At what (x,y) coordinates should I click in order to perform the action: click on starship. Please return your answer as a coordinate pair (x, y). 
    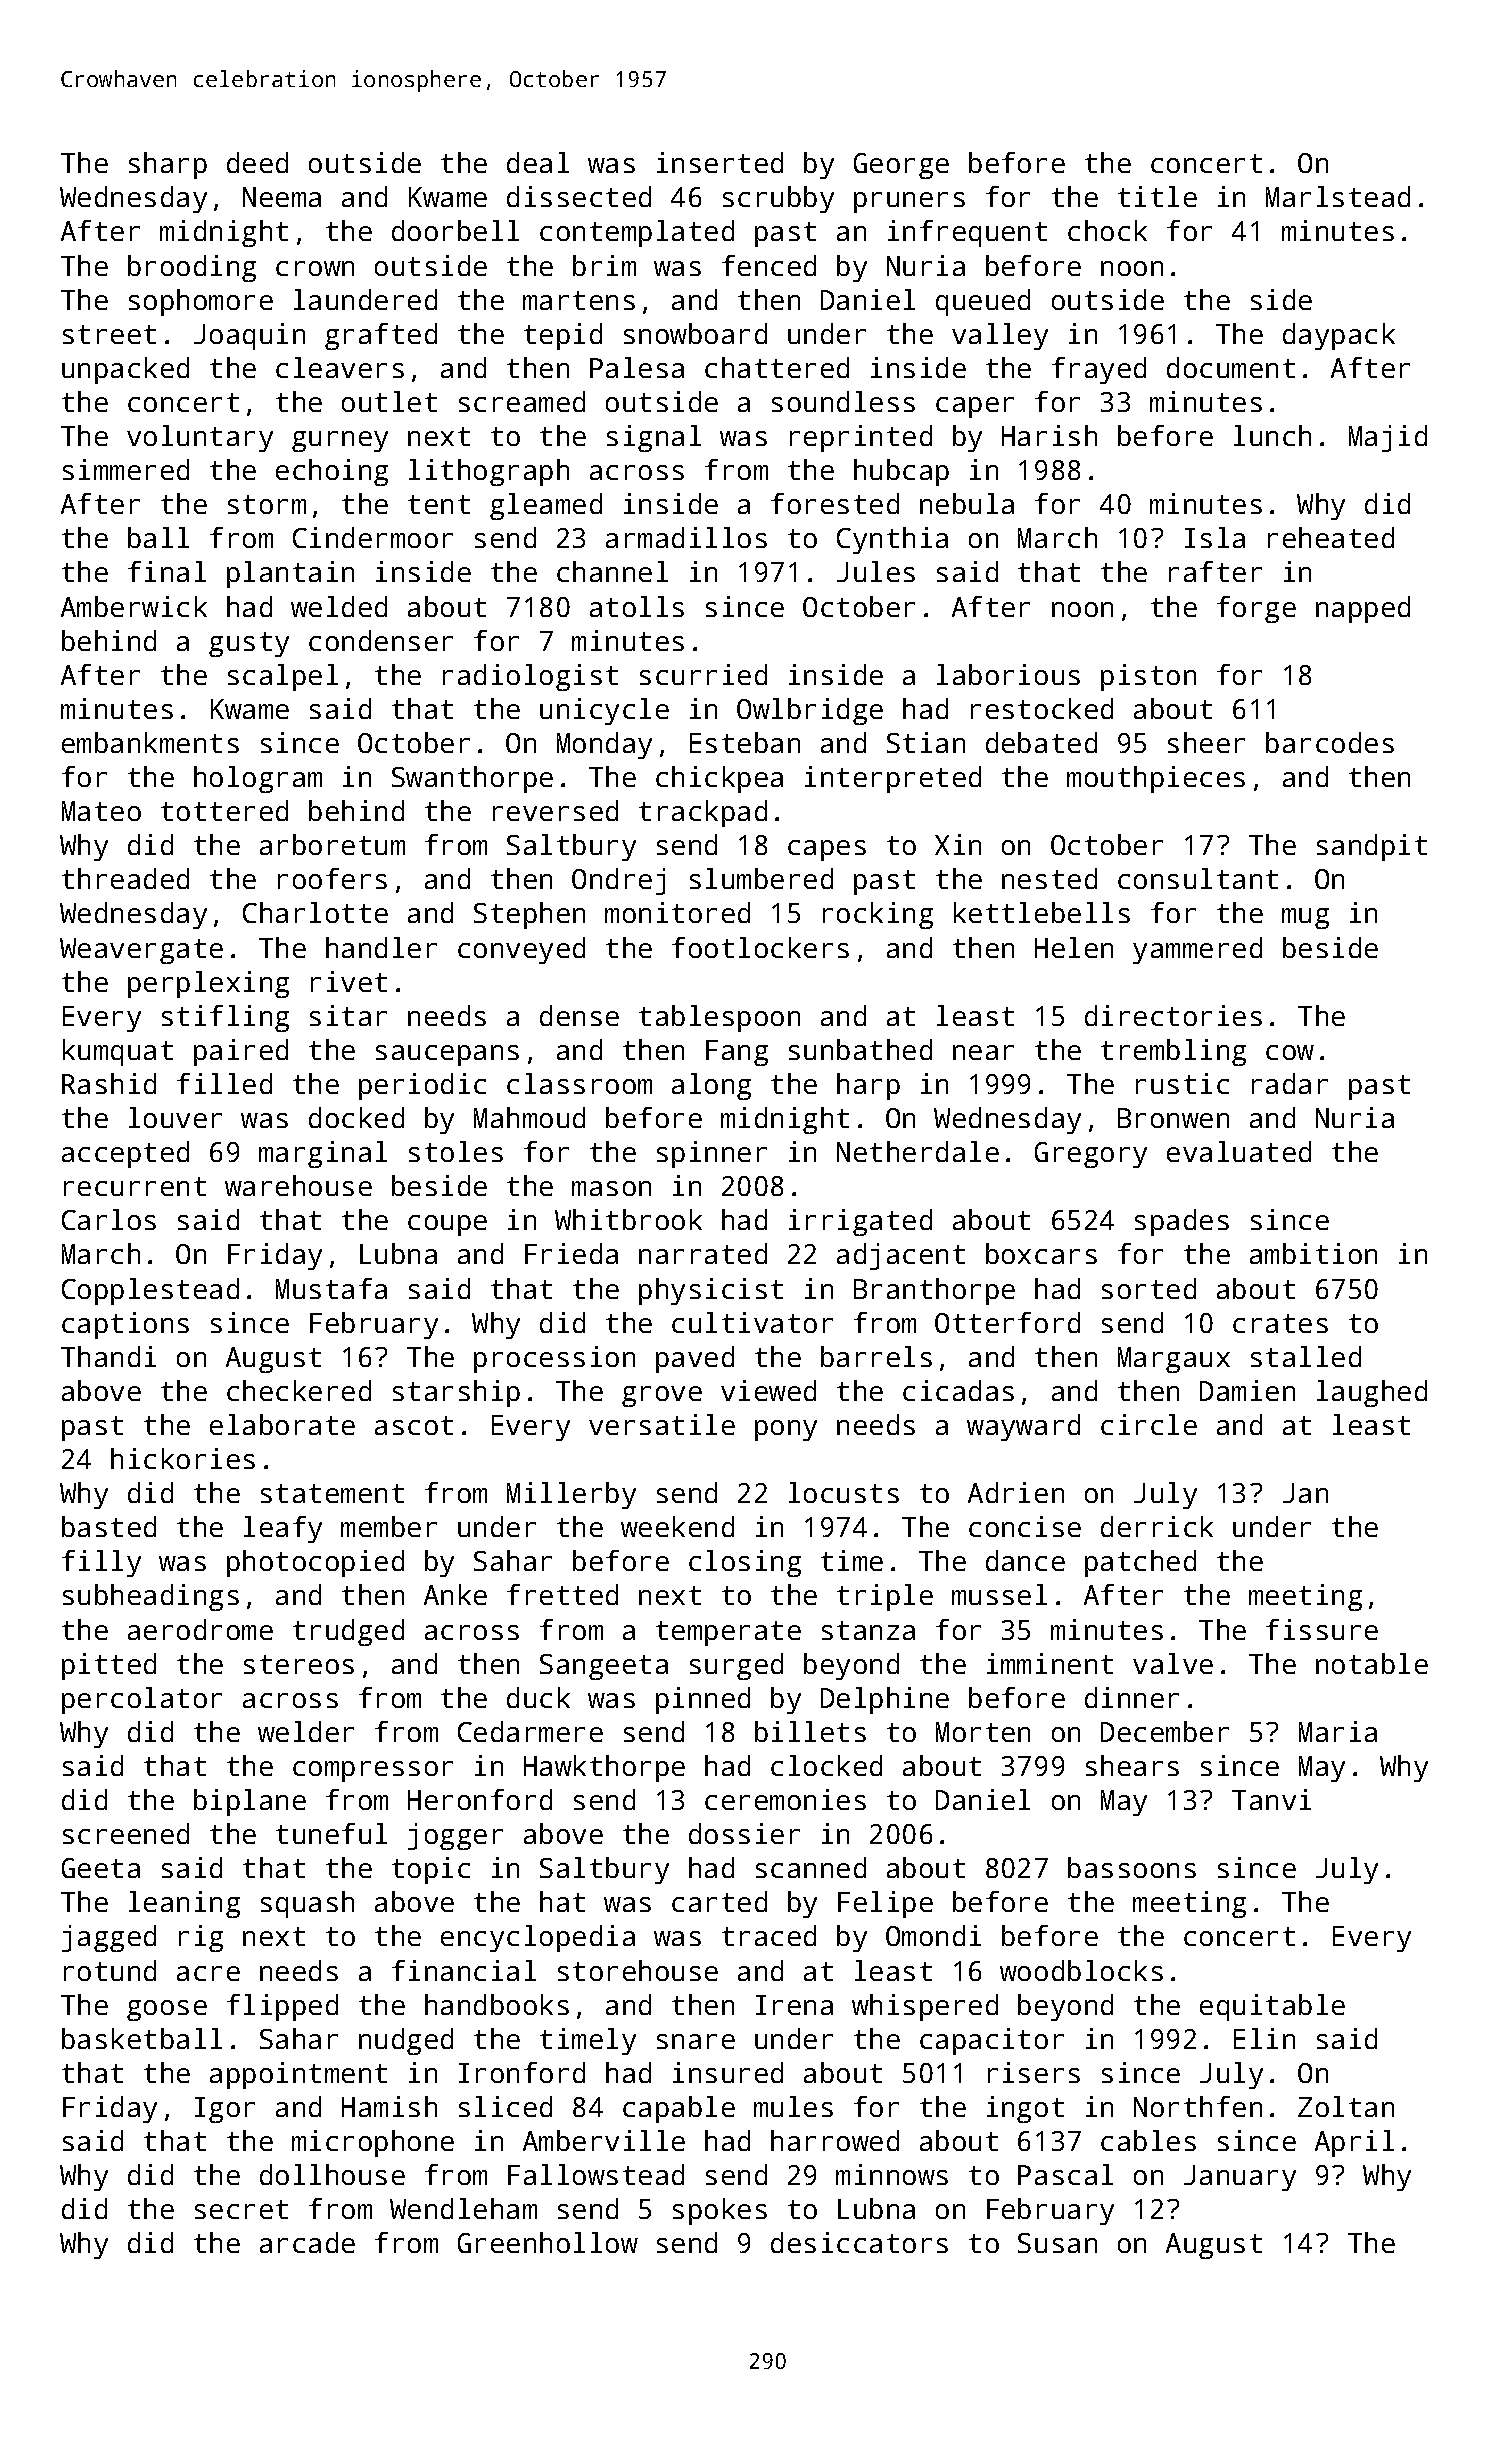
    Looking at the image, I should click on (456, 1393).
